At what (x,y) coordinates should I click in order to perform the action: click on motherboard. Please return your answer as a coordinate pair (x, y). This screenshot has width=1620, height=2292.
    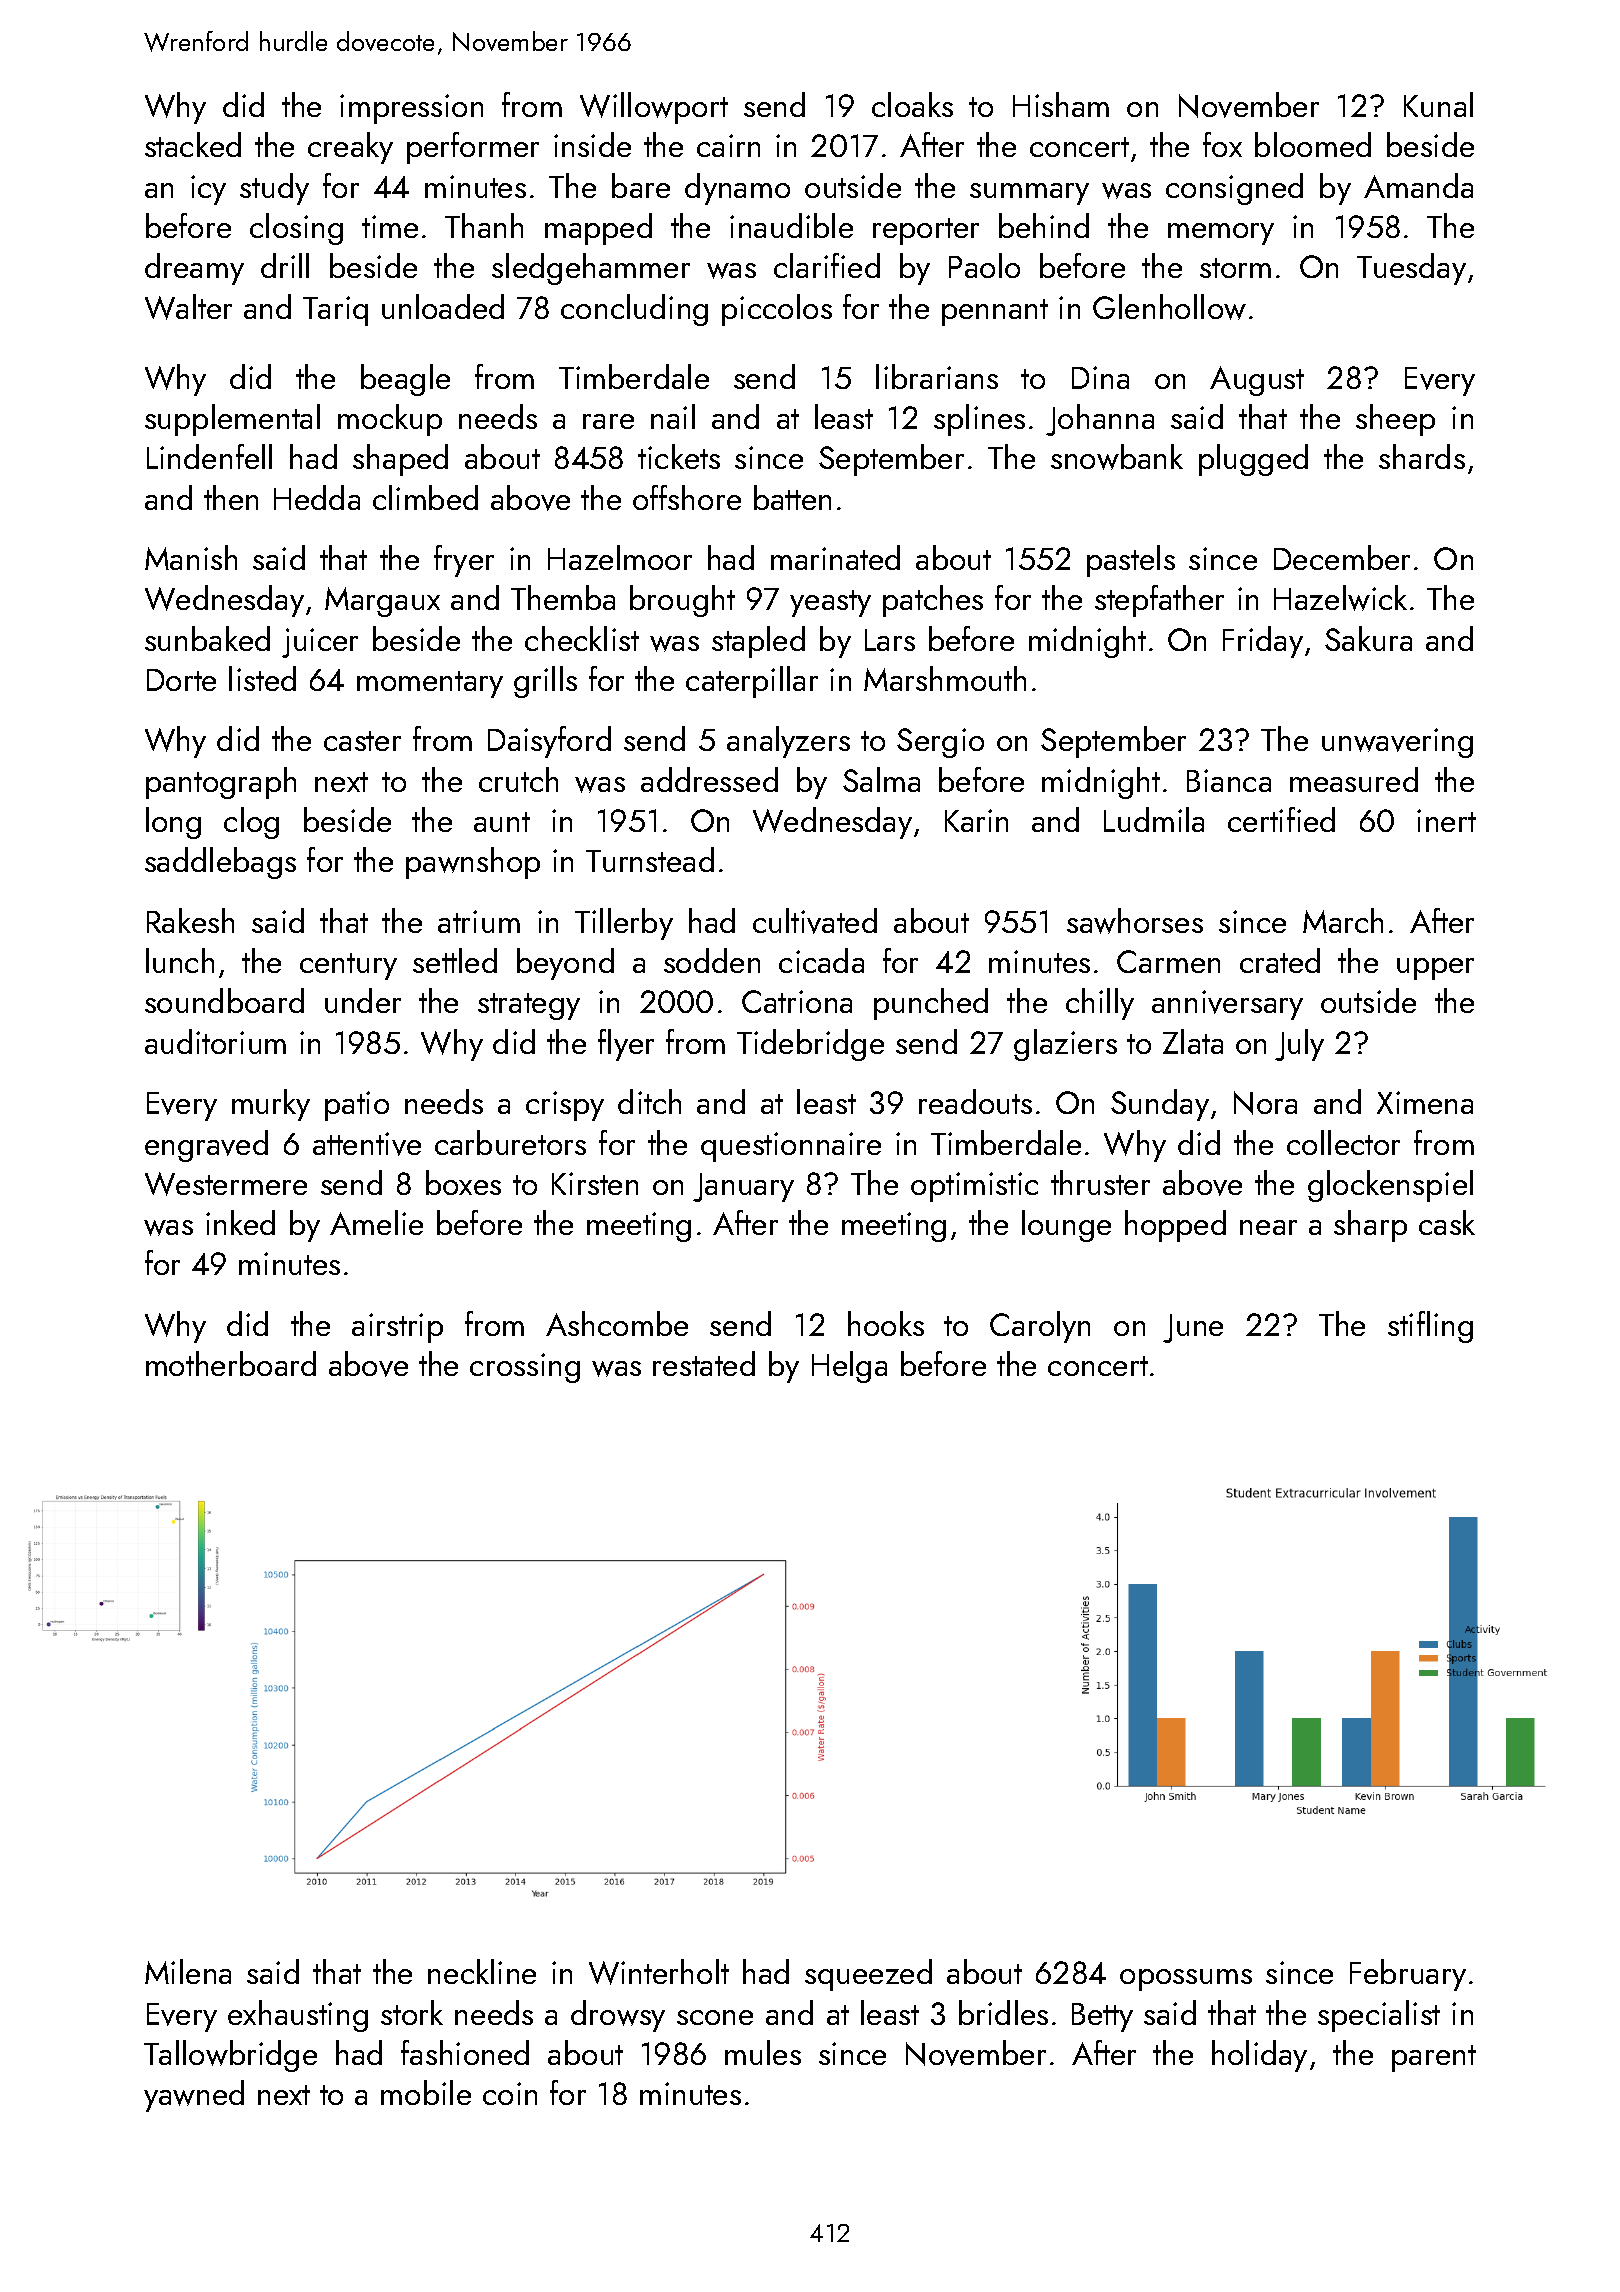
    Looking at the image, I should click on (231, 1363).
